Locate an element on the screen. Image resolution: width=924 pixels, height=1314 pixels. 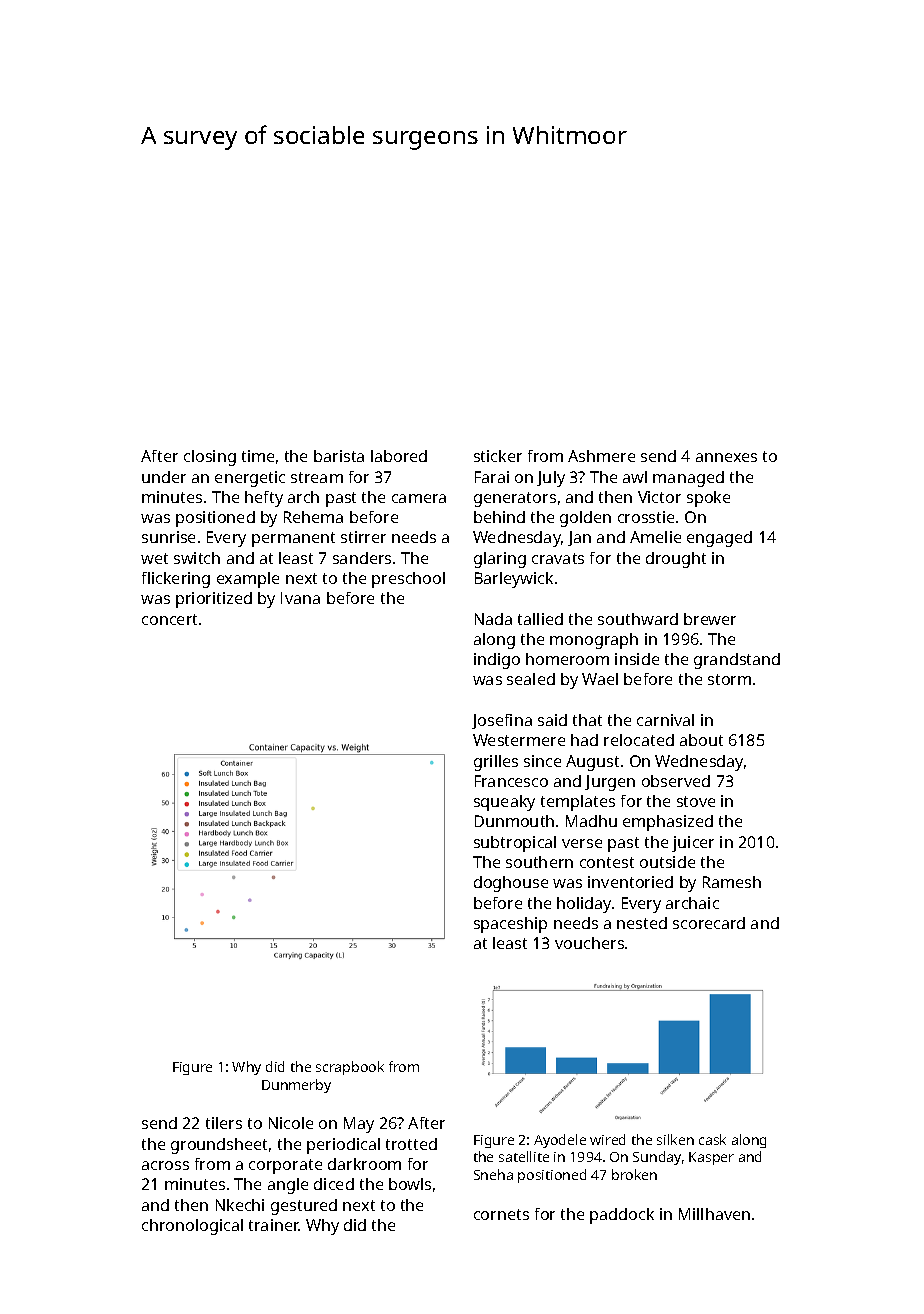
stove is located at coordinates (696, 801).
